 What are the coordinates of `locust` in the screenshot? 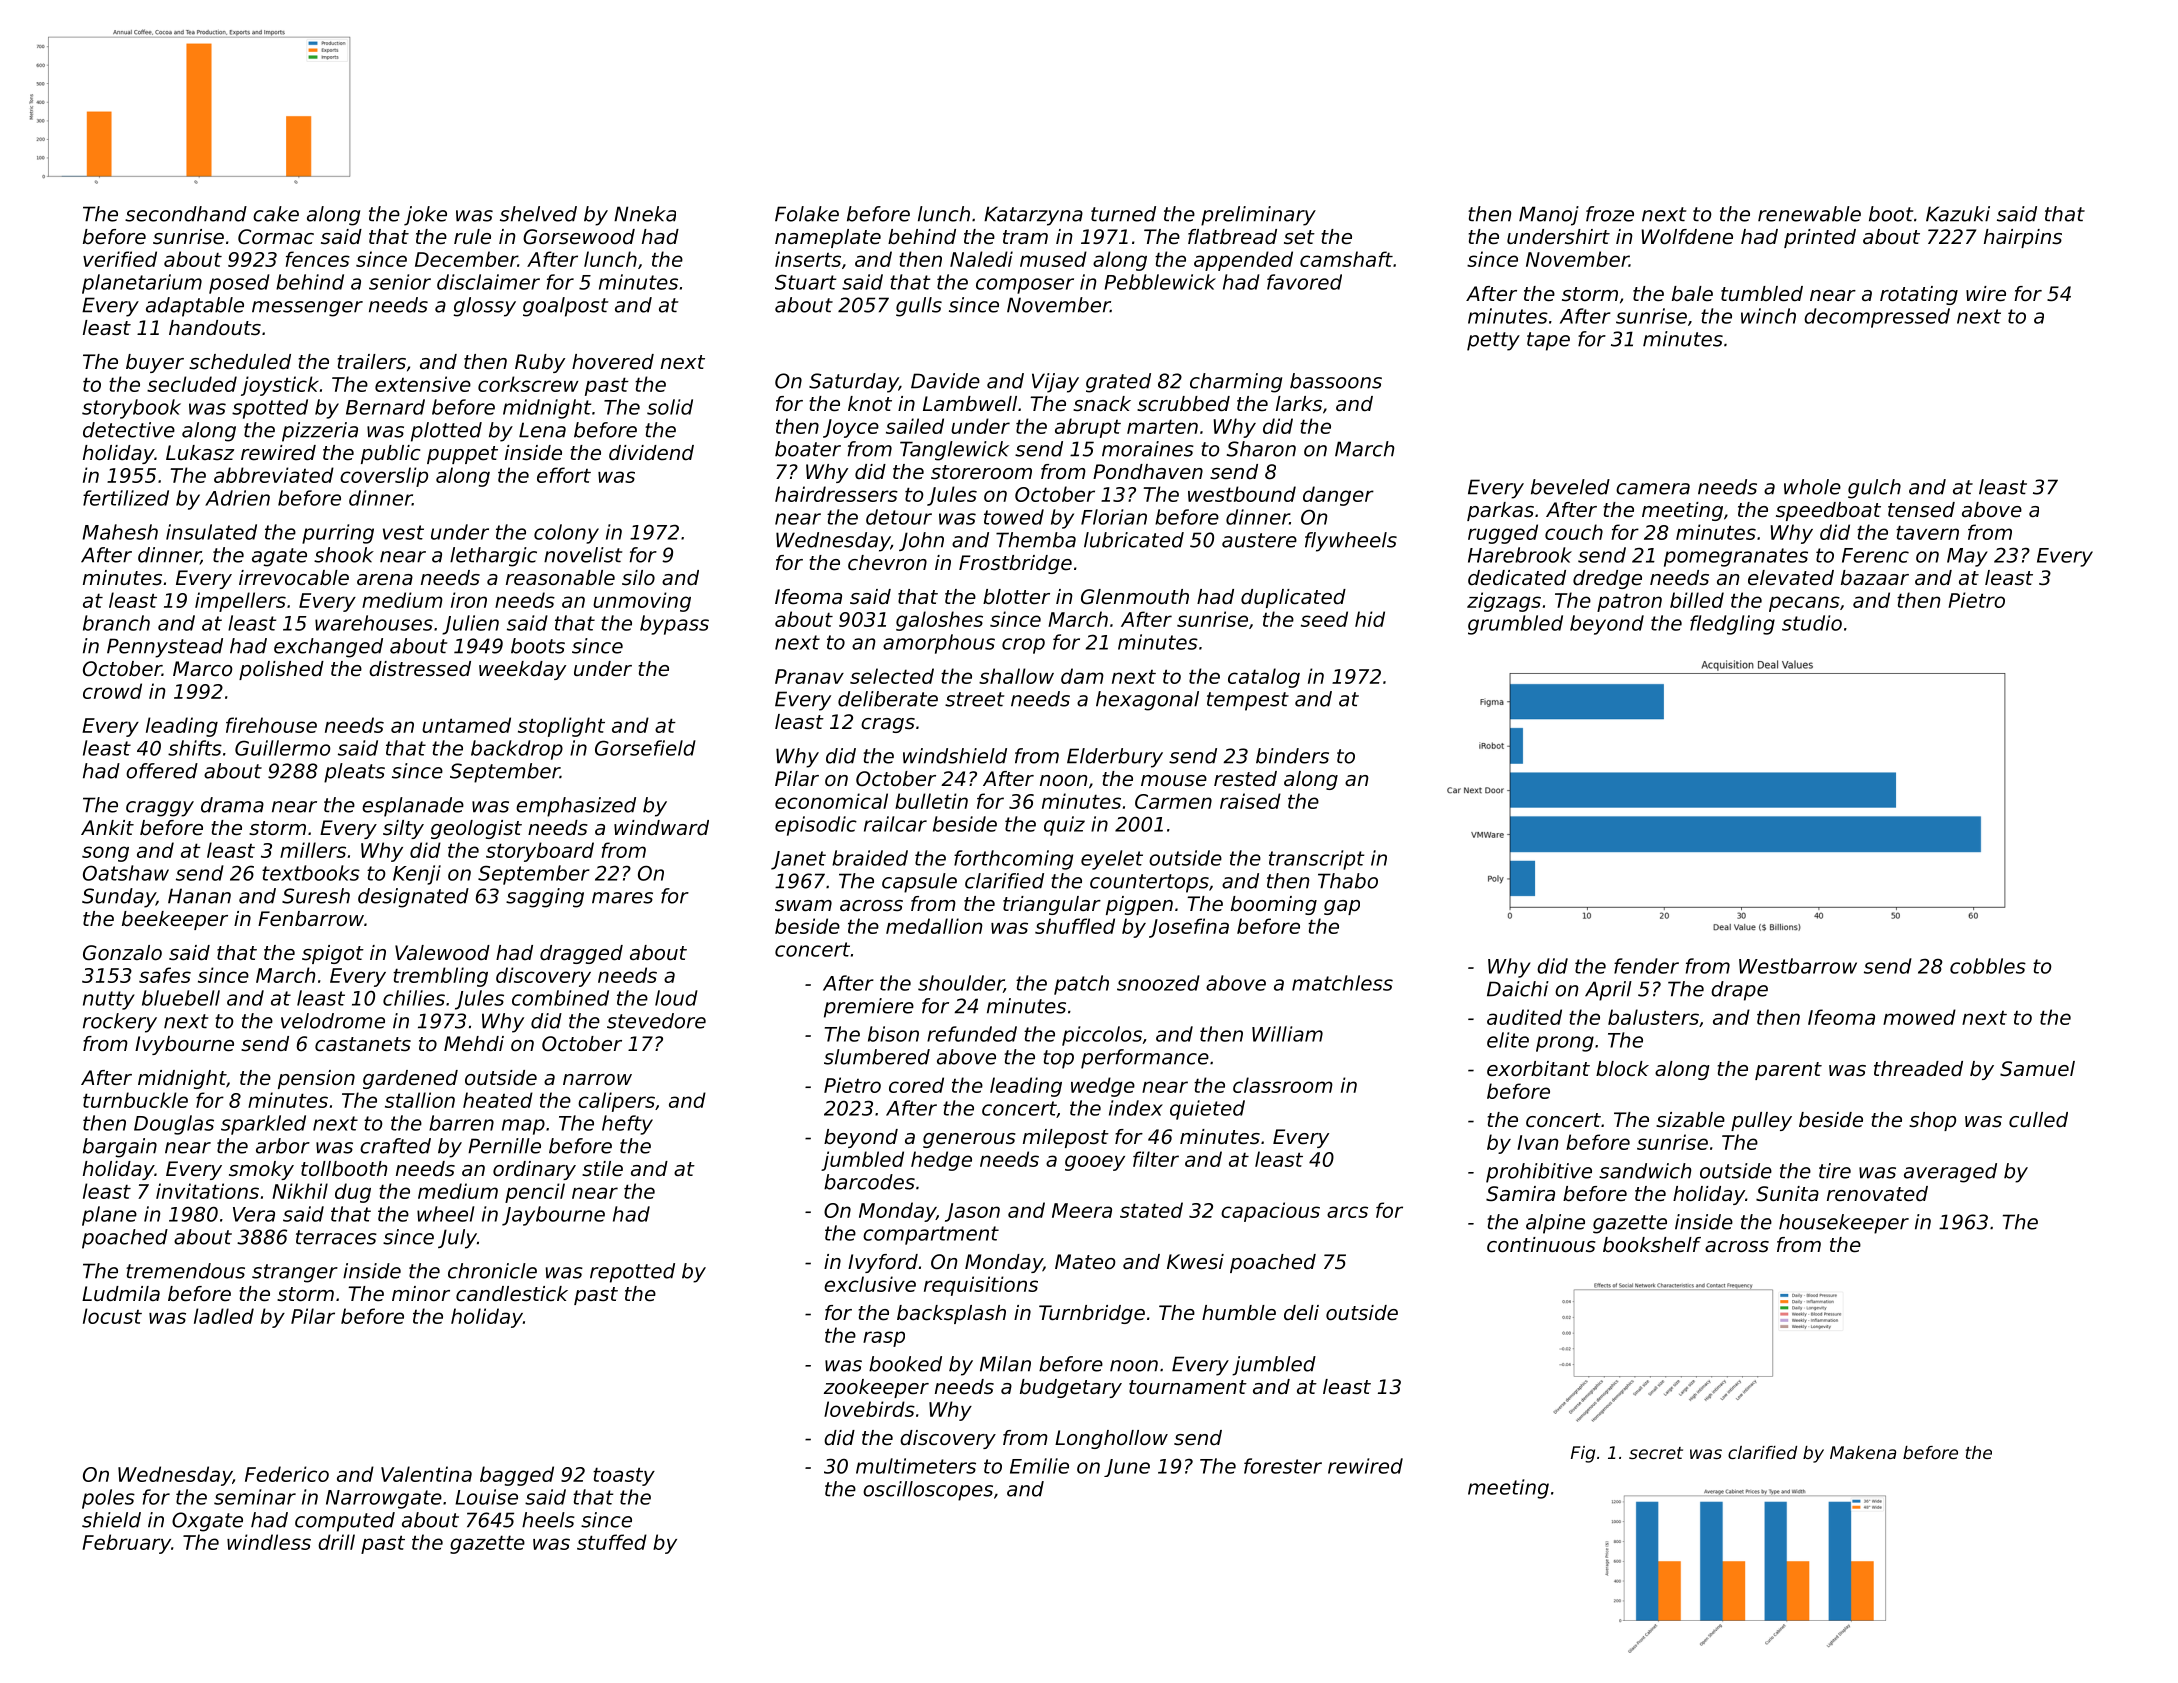 It's located at (112, 1316).
